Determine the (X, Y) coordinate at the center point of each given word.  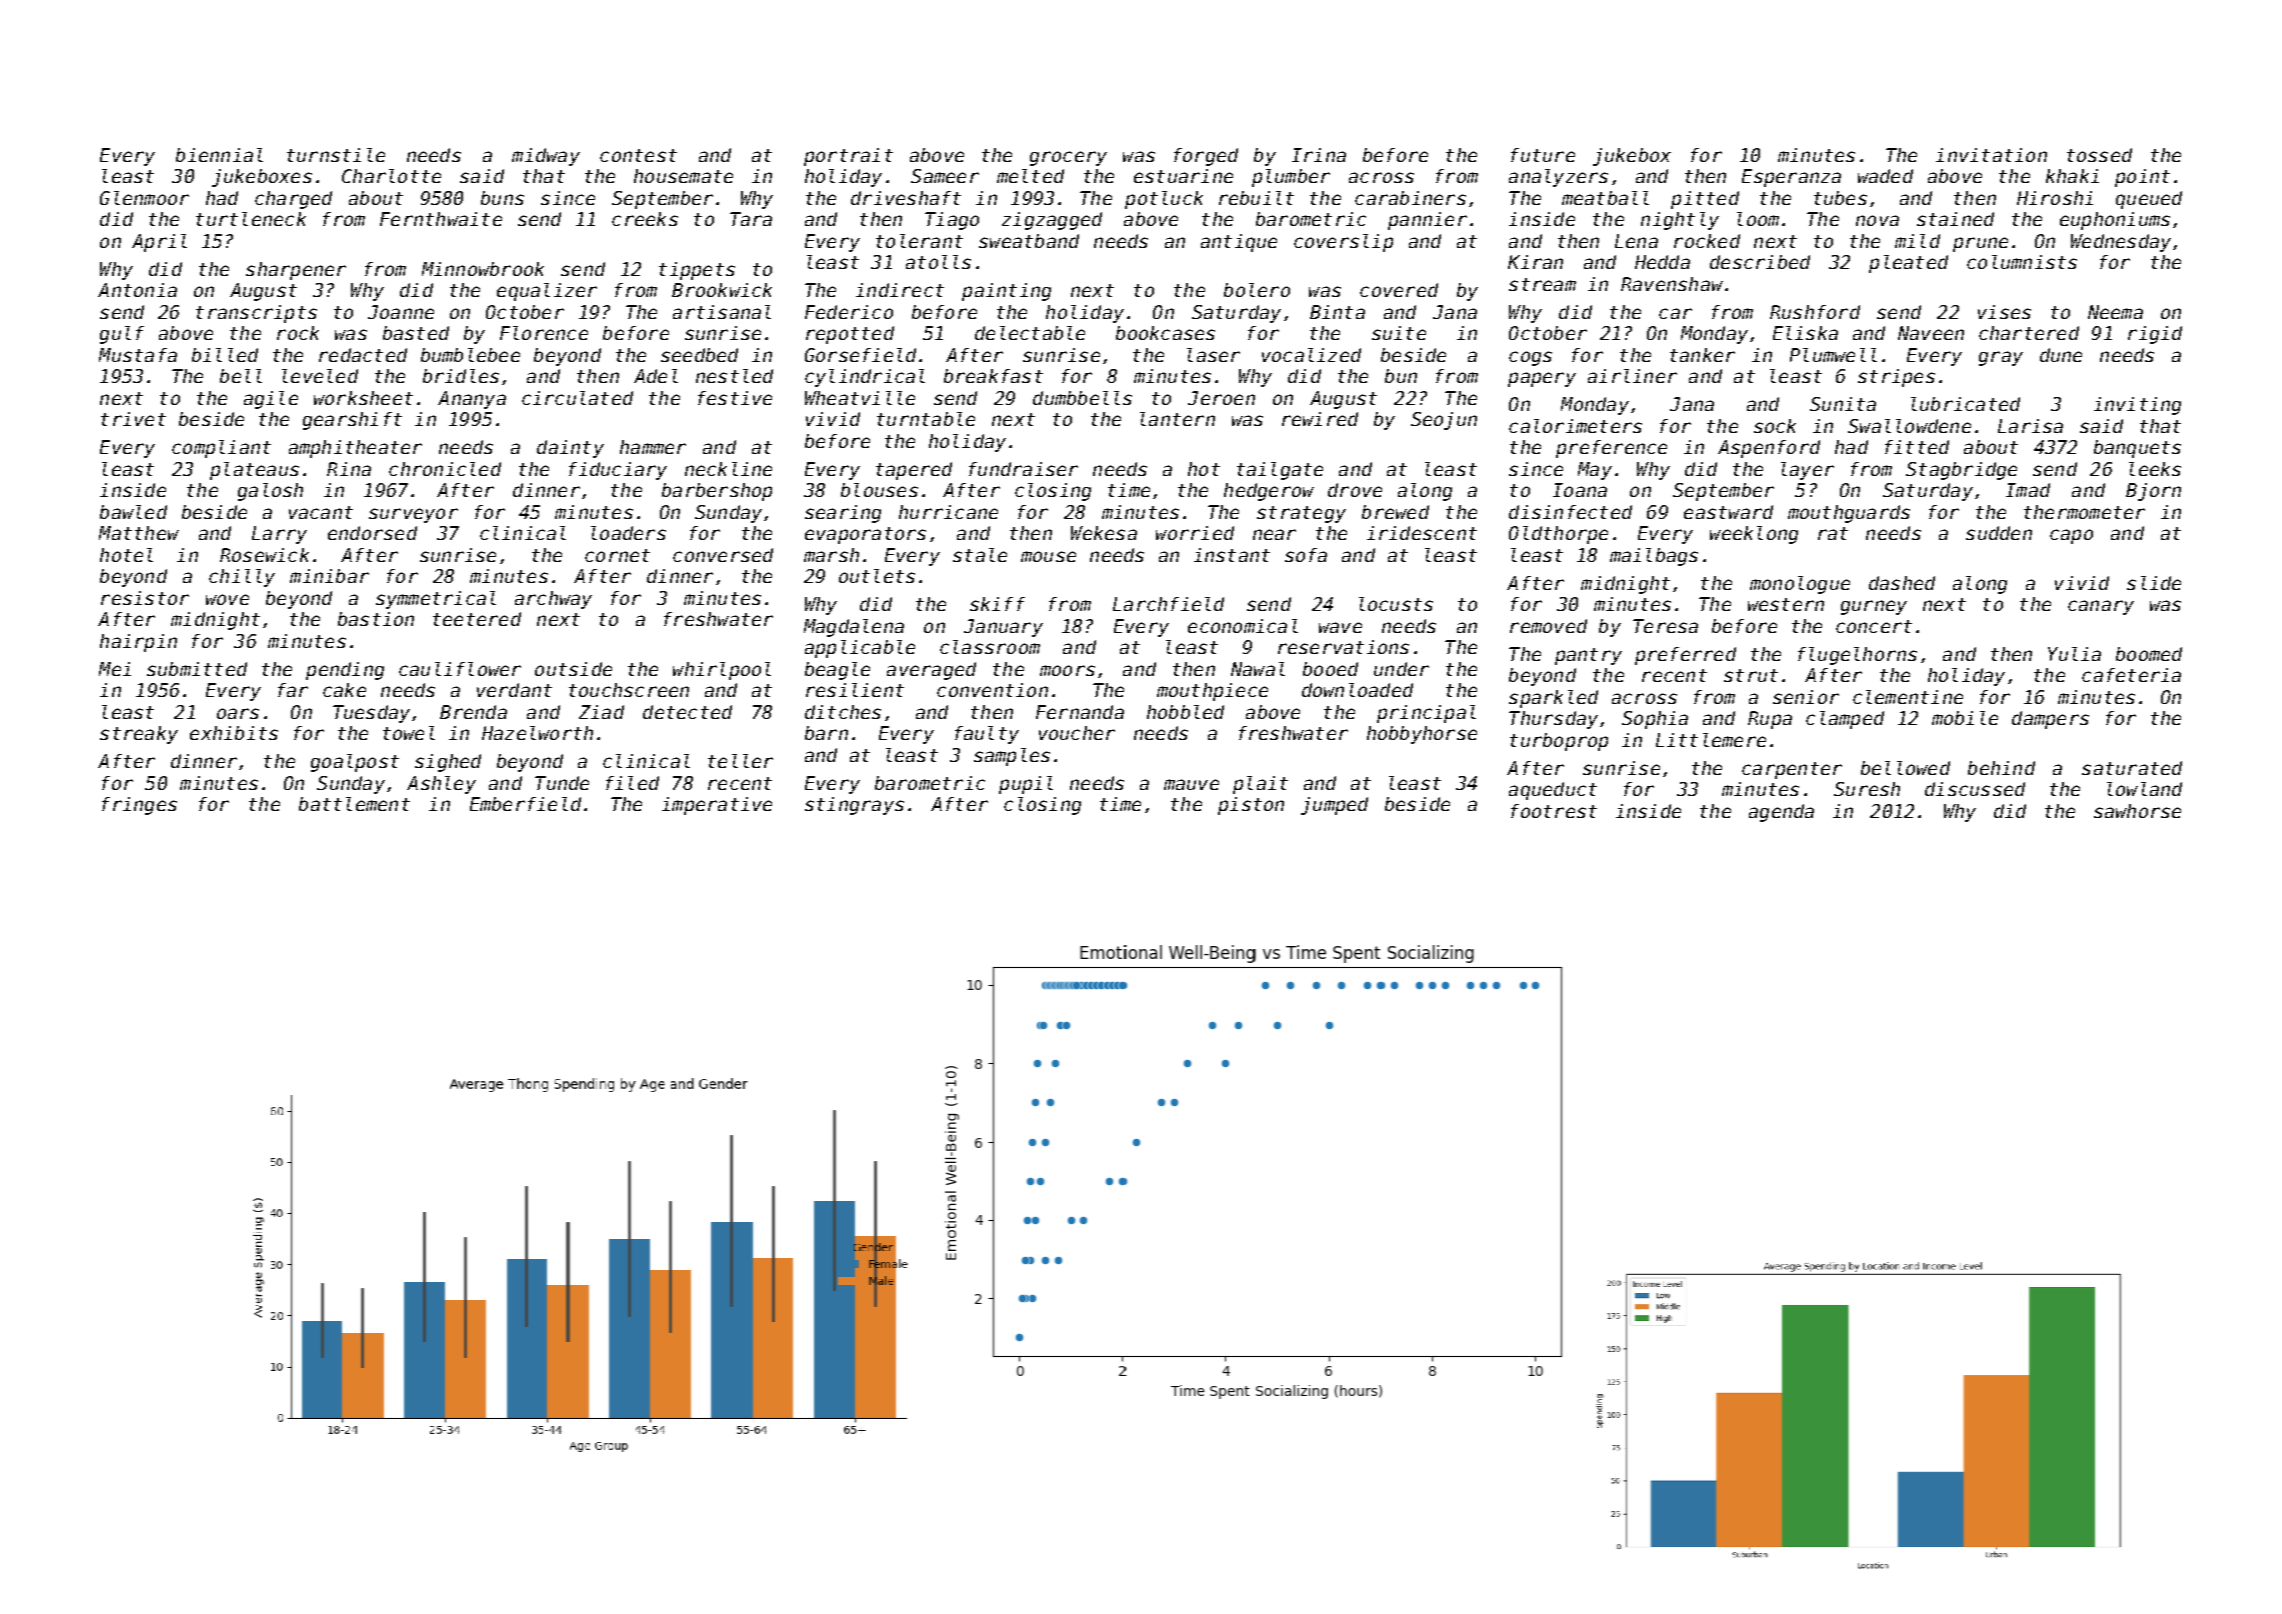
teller (740, 761)
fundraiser (1023, 469)
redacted (363, 355)
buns (502, 198)
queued (2149, 200)
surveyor (413, 515)
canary (2101, 607)
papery (1542, 379)
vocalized (1311, 355)
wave (1340, 627)
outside (573, 669)
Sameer (945, 176)
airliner (1632, 376)
